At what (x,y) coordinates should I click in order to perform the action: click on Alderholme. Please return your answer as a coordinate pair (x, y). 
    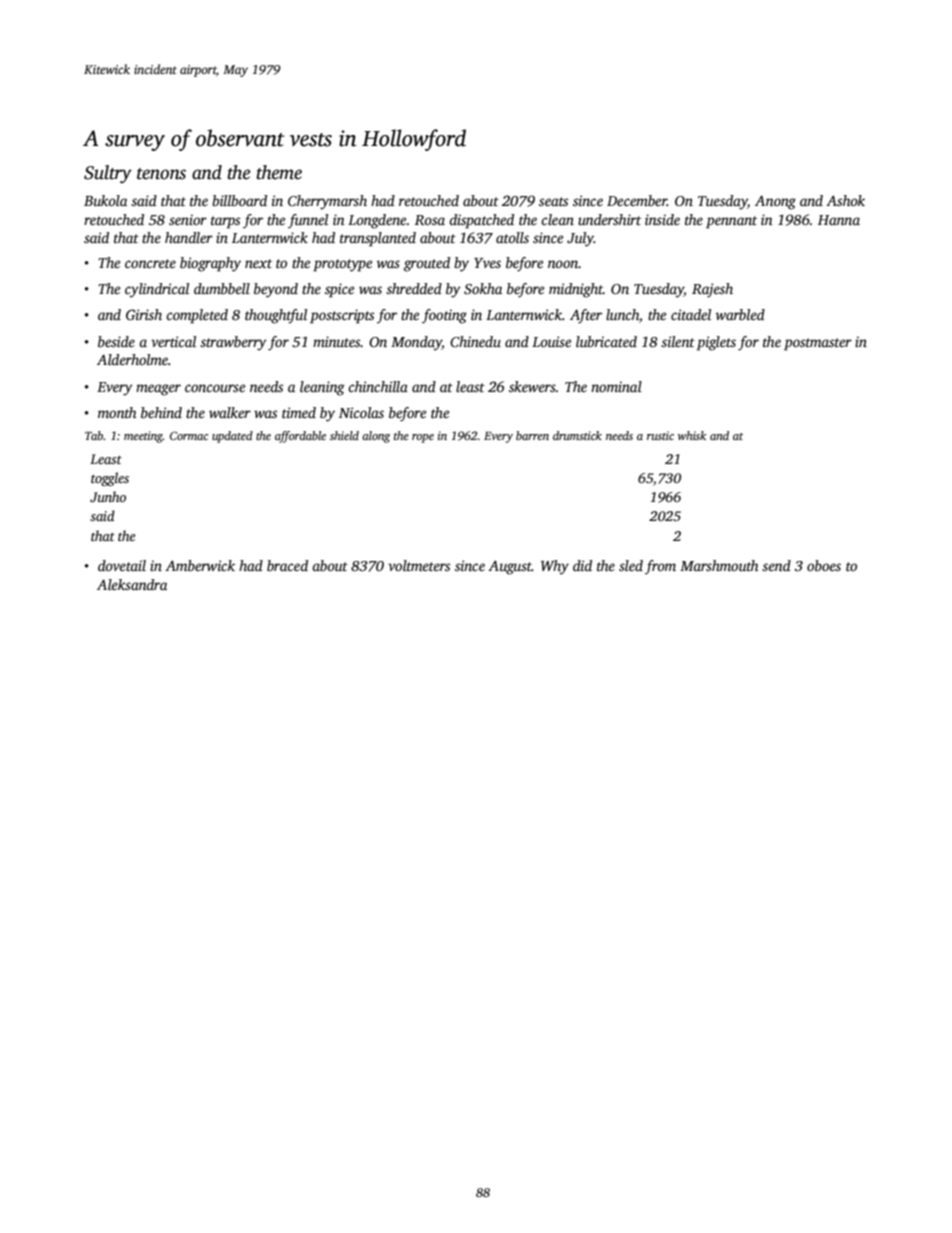
    Looking at the image, I should click on (132, 359).
